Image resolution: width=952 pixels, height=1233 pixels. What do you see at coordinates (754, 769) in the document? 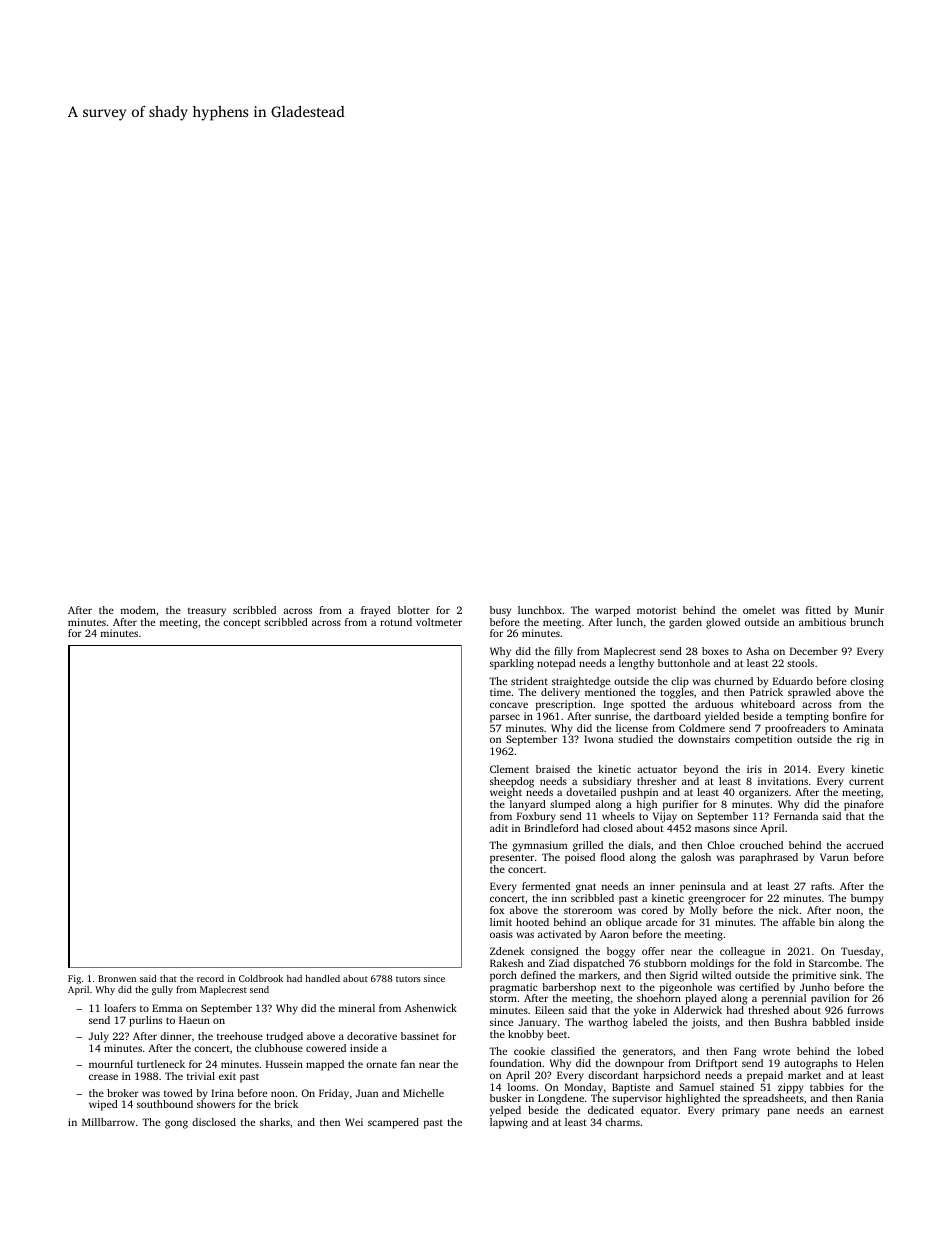
I see `iris` at bounding box center [754, 769].
